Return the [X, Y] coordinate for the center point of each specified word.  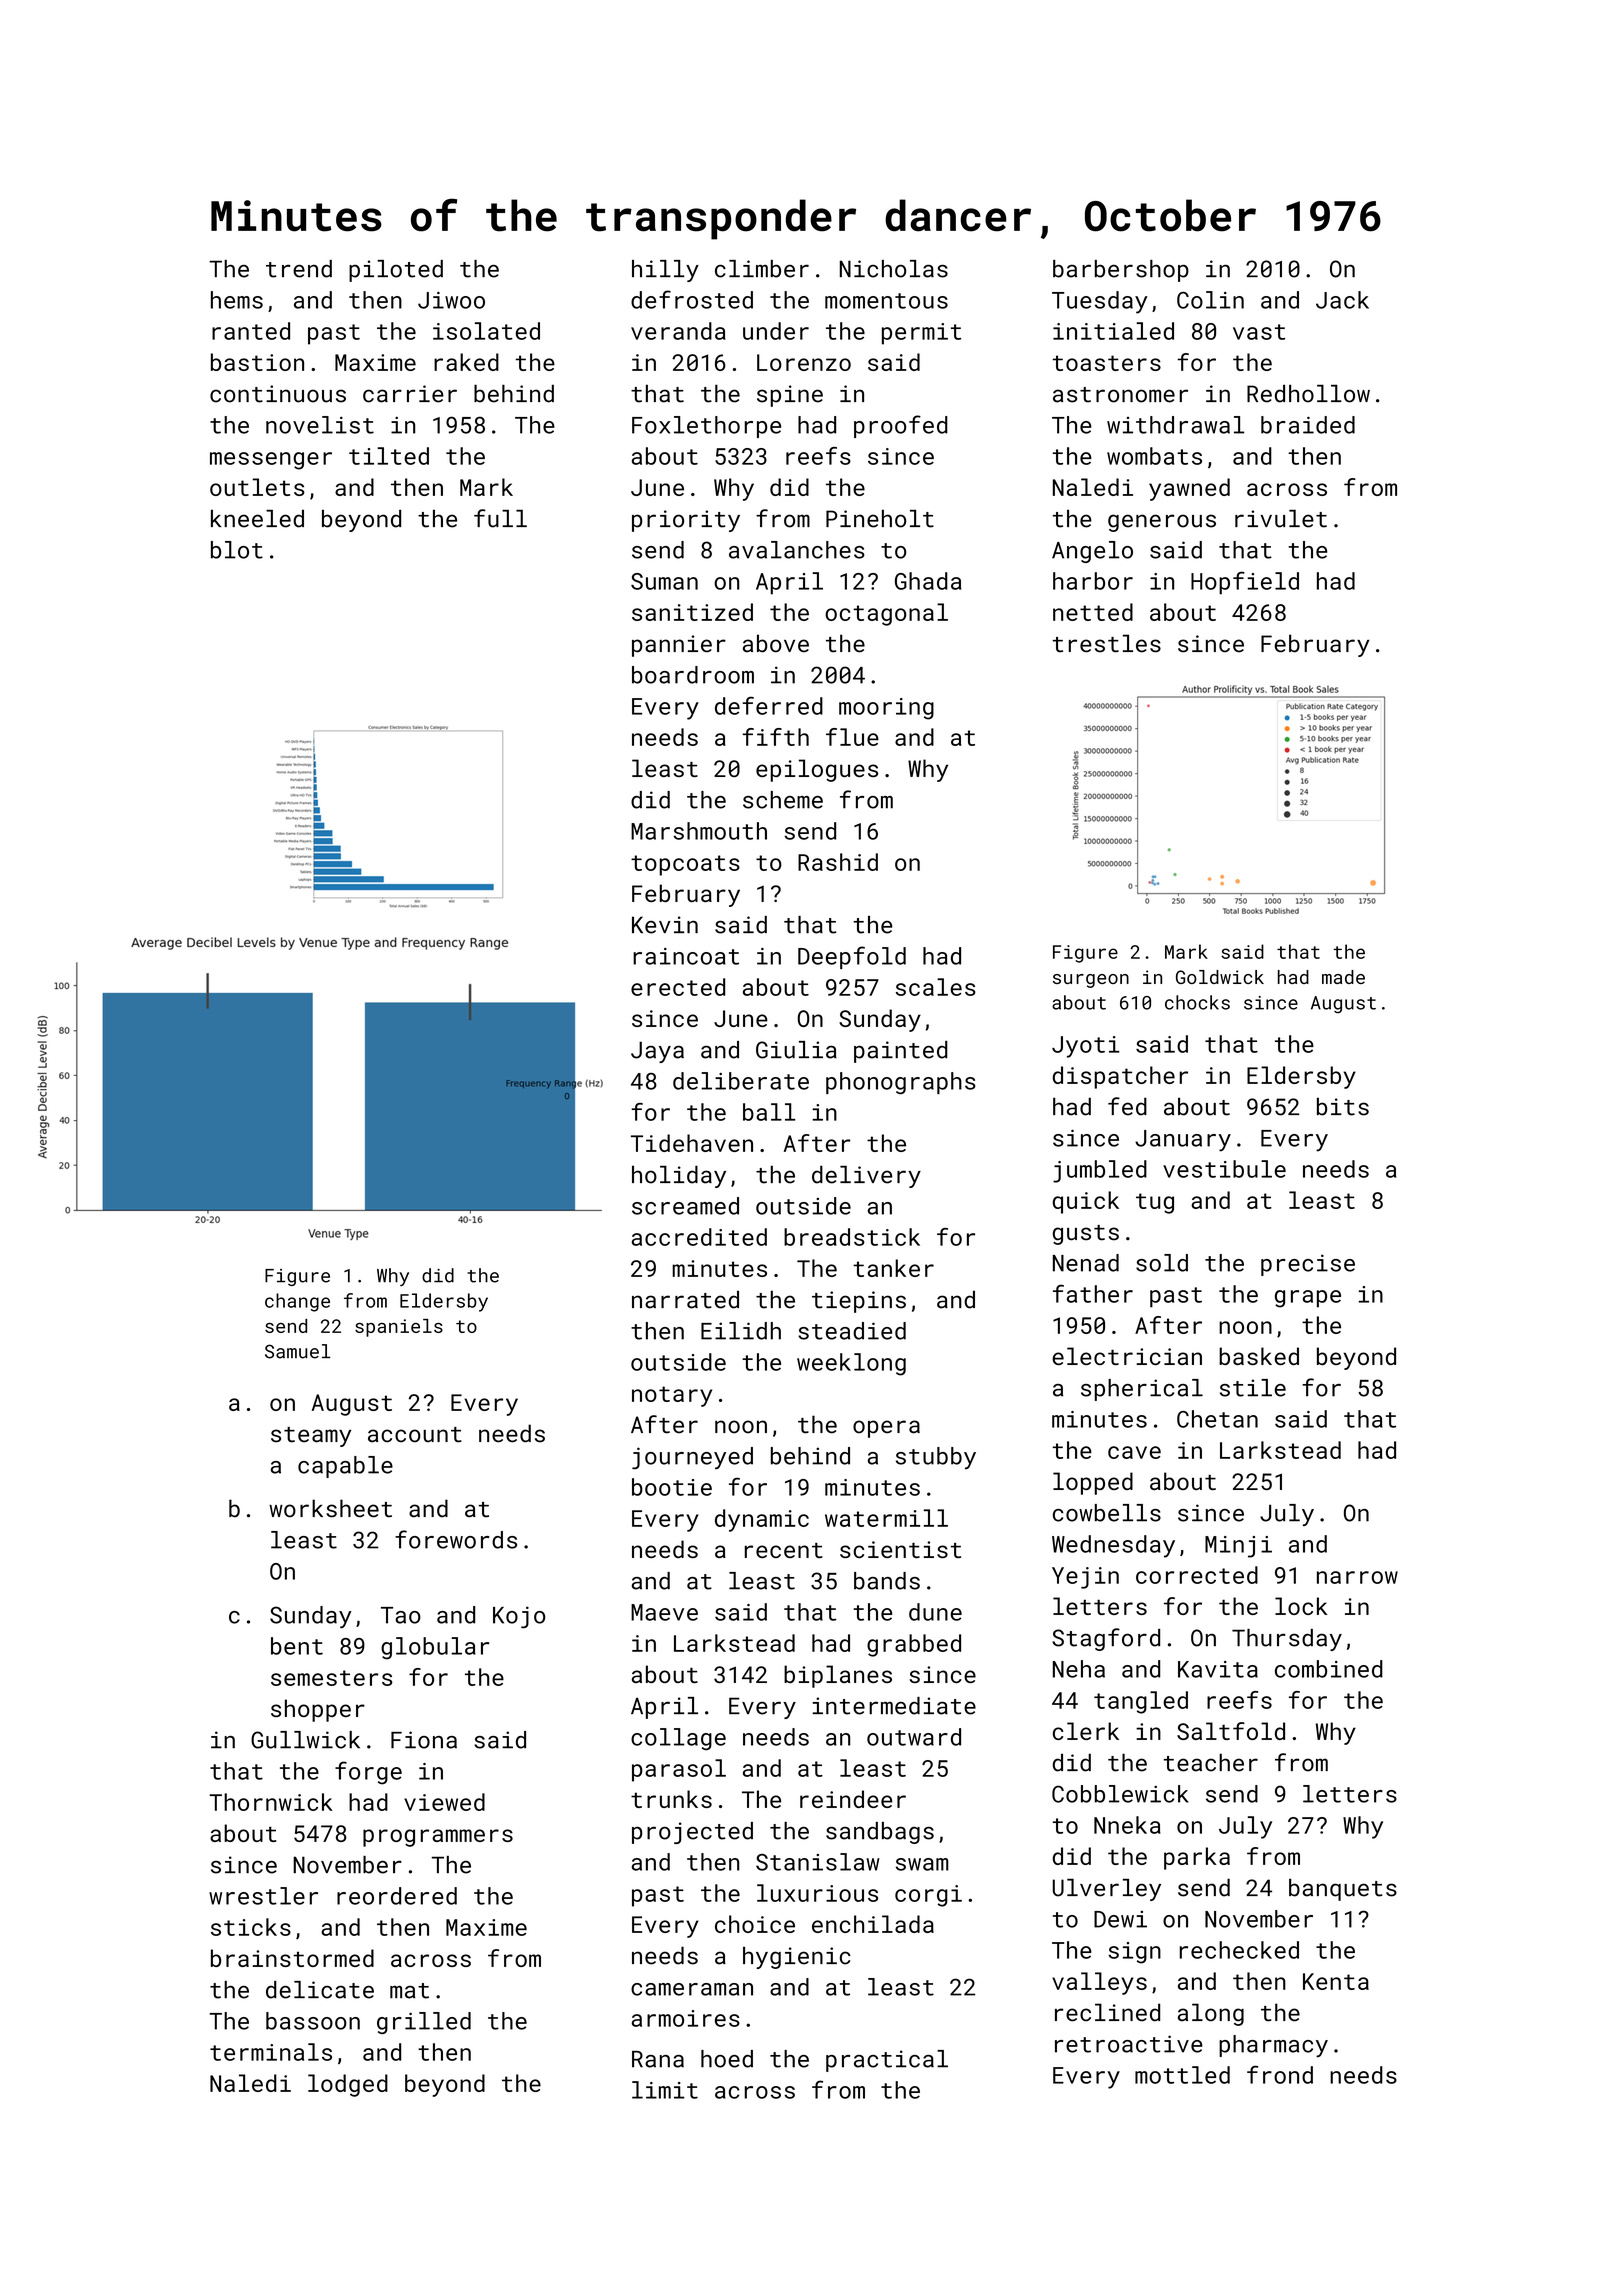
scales [936, 987]
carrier [410, 394]
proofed [901, 426]
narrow [1357, 1577]
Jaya [657, 1052]
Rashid [838, 862]
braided [1308, 425]
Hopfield [1245, 583]
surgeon [1091, 981]
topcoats [685, 865]
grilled [424, 2023]
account [415, 1435]
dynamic [762, 1520]
